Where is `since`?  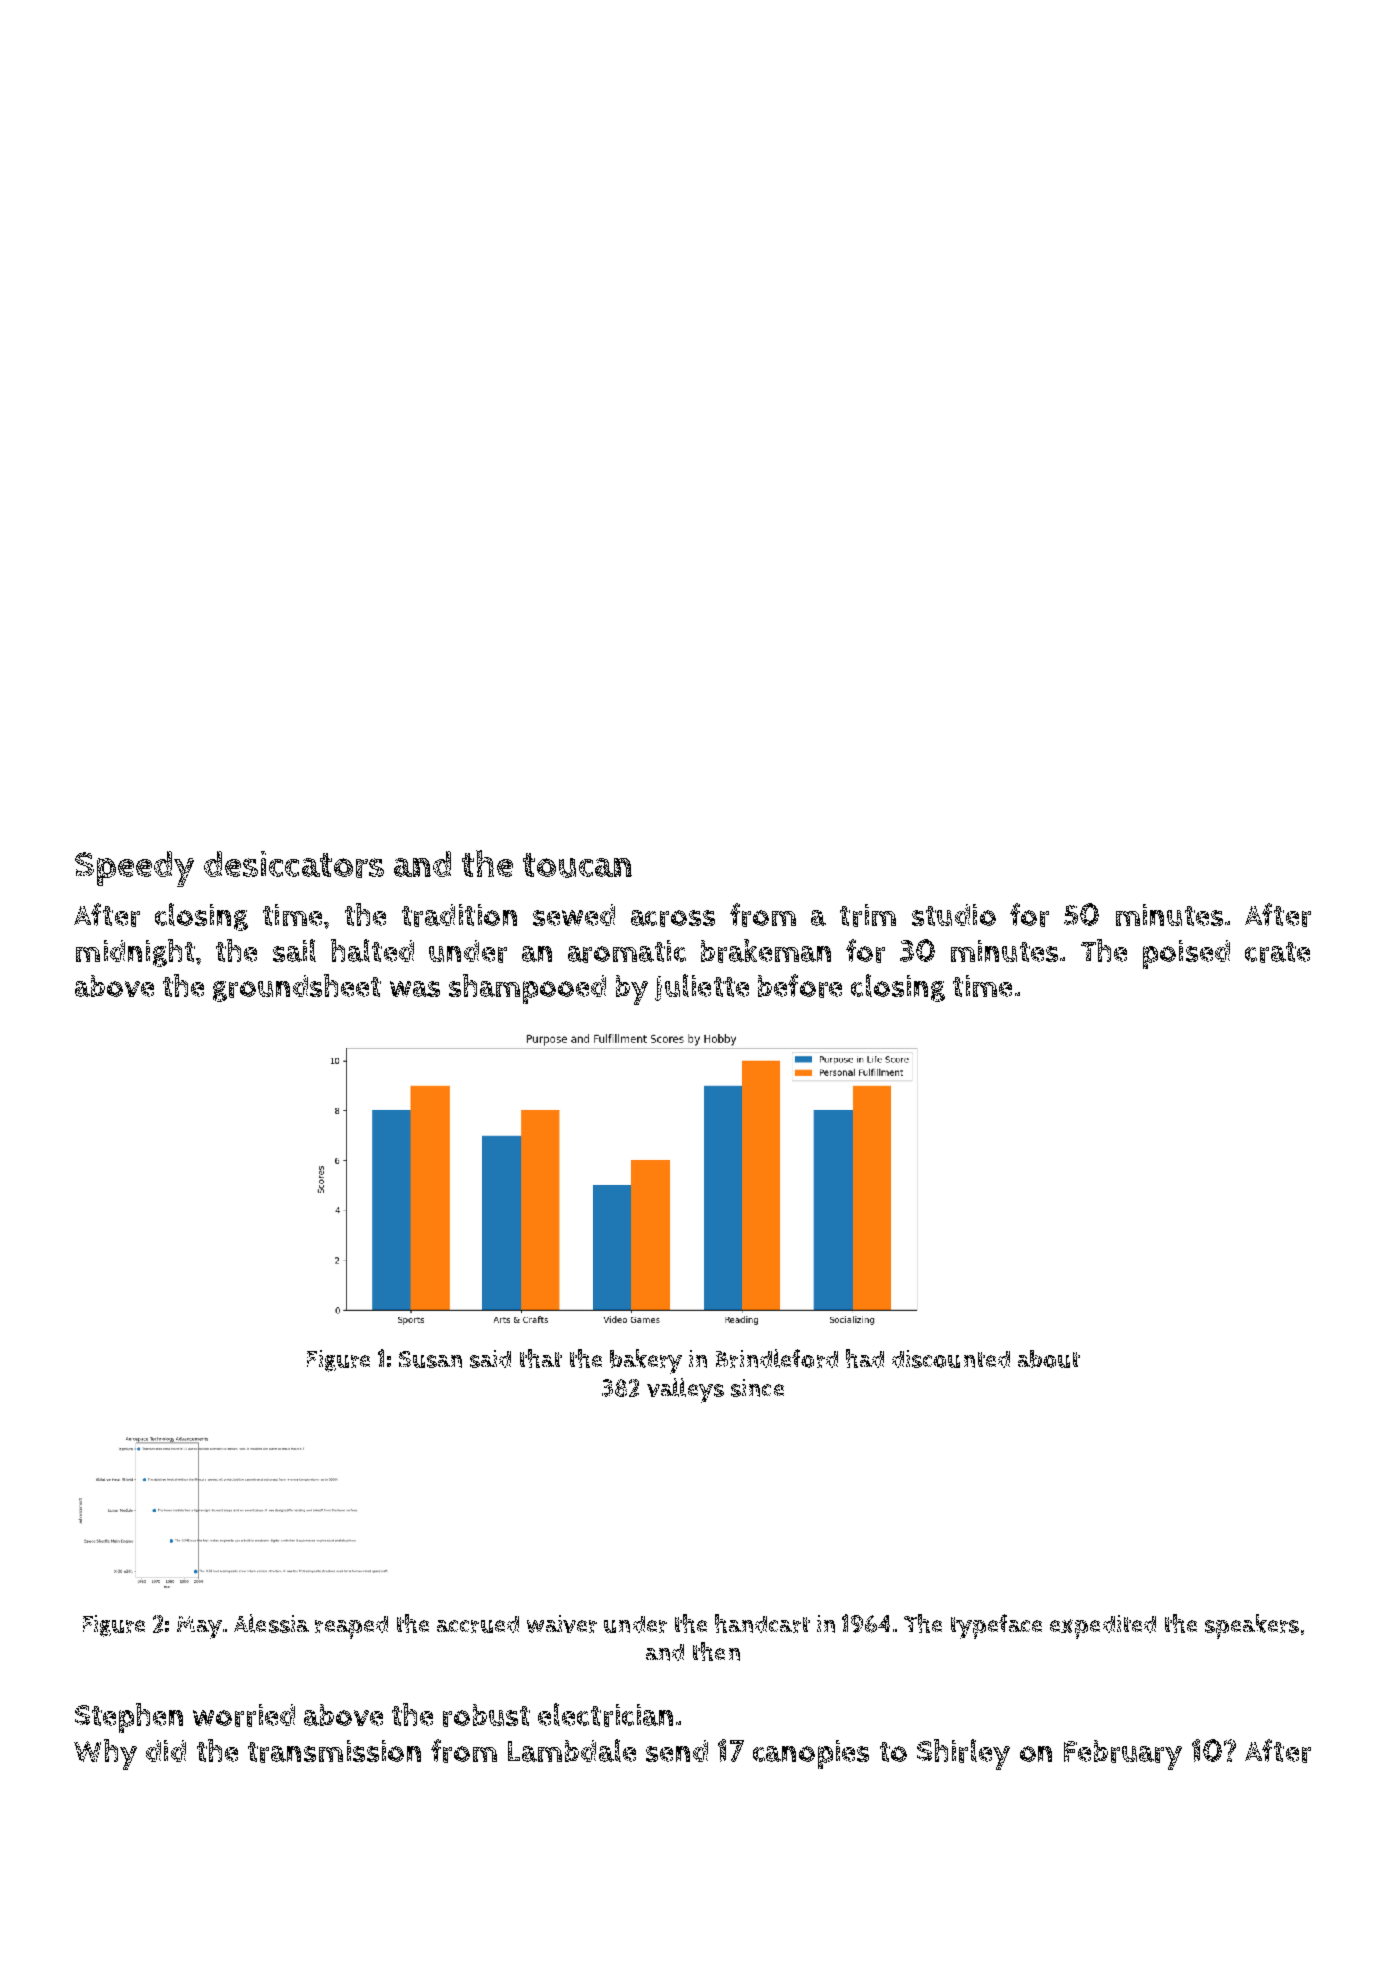
since is located at coordinates (757, 1388).
